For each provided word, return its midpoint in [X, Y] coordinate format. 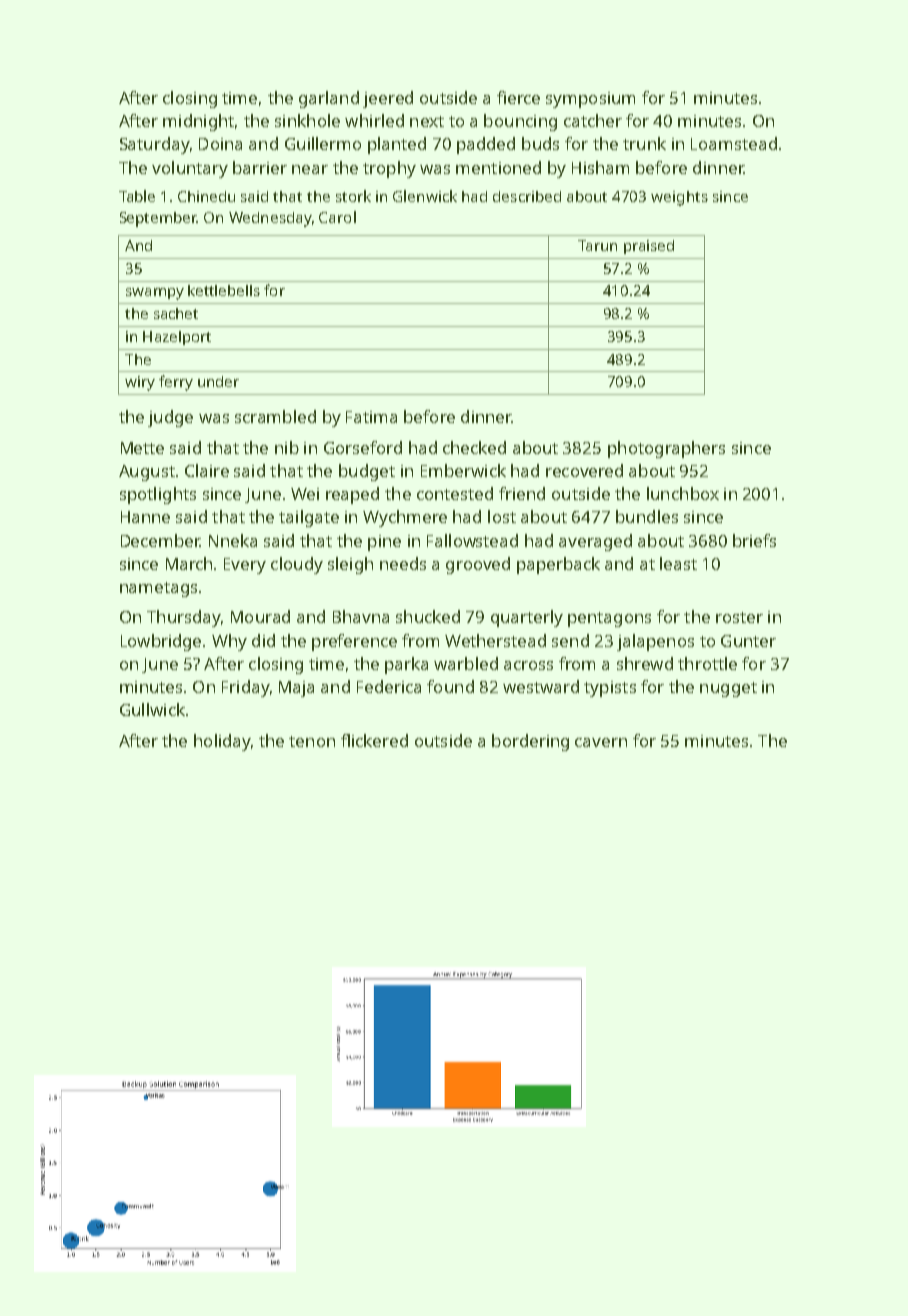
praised [649, 247]
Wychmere [405, 518]
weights [679, 198]
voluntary [190, 169]
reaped [352, 495]
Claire [207, 470]
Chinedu [206, 196]
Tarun [597, 245]
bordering [530, 742]
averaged [595, 542]
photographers [666, 449]
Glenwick [425, 196]
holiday [222, 742]
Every [245, 566]
